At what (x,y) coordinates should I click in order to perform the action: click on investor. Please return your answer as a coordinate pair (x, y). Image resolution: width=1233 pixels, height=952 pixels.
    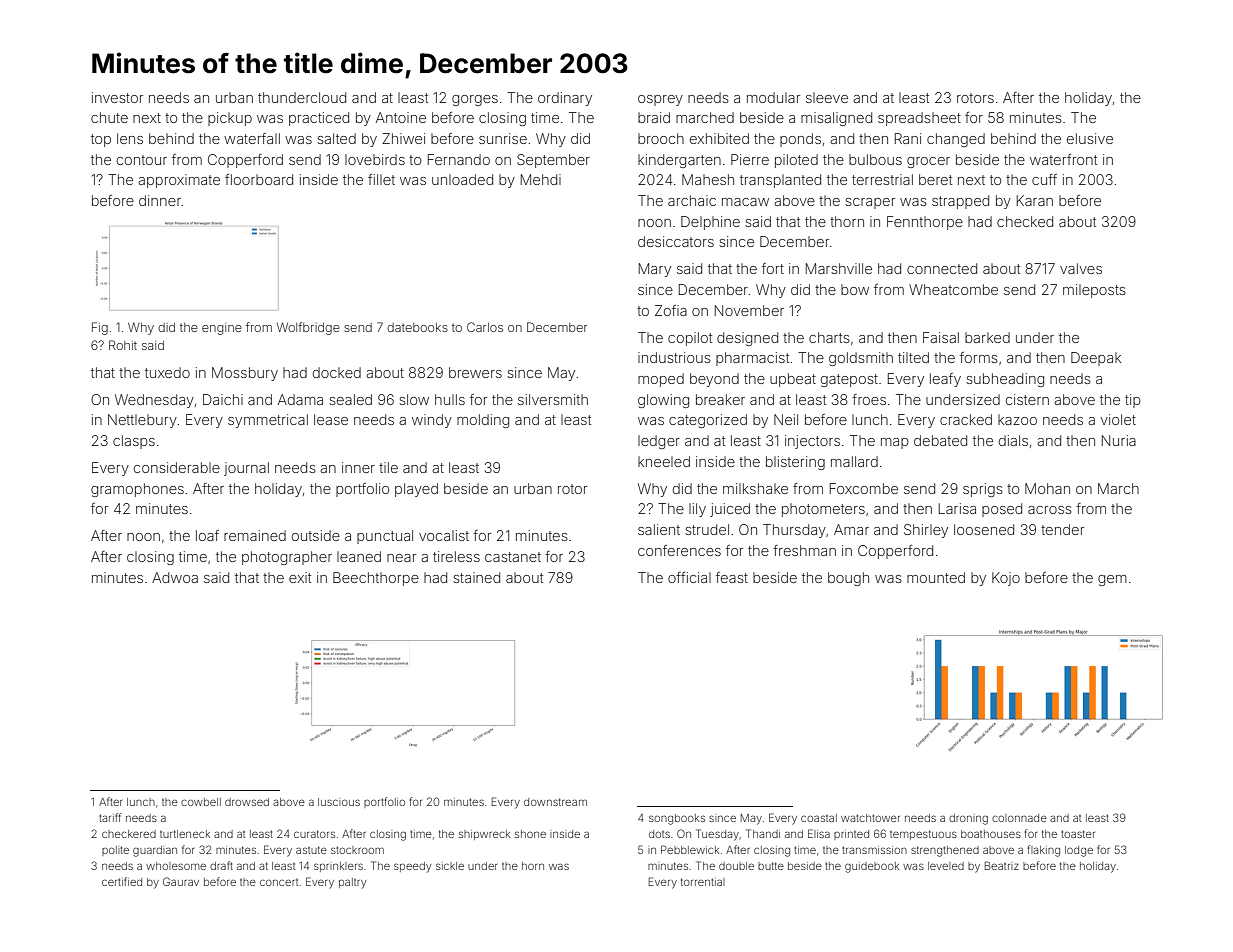
    Looking at the image, I should click on (117, 97).
